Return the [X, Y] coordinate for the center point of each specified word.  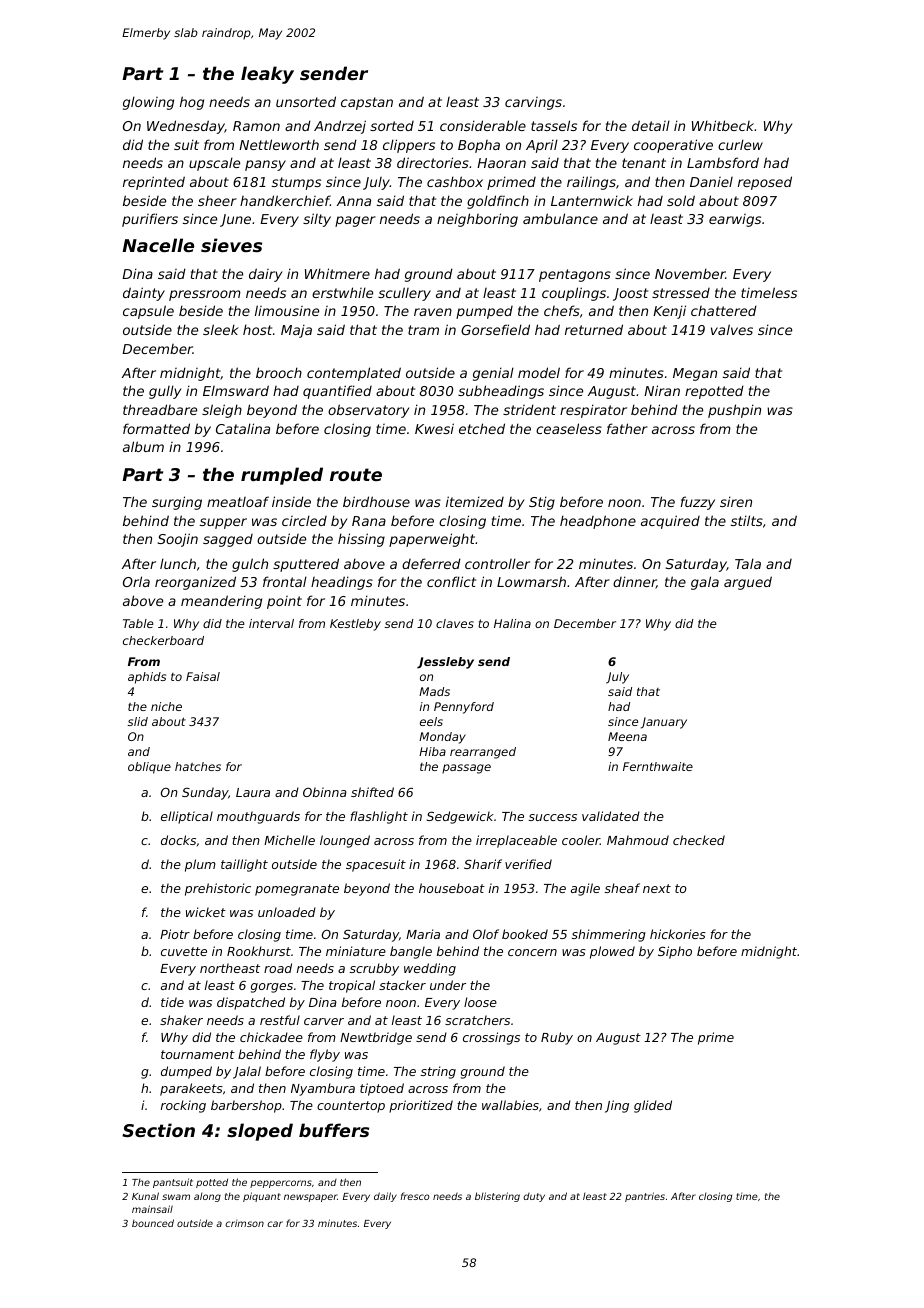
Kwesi [434, 428]
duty [534, 1197]
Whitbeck [723, 125]
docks [178, 840]
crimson [245, 1223]
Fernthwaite [658, 766]
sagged [228, 540]
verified [528, 864]
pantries [645, 1197]
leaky [267, 75]
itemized [475, 501]
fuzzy [698, 503]
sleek [221, 329]
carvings [533, 103]
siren [736, 501]
